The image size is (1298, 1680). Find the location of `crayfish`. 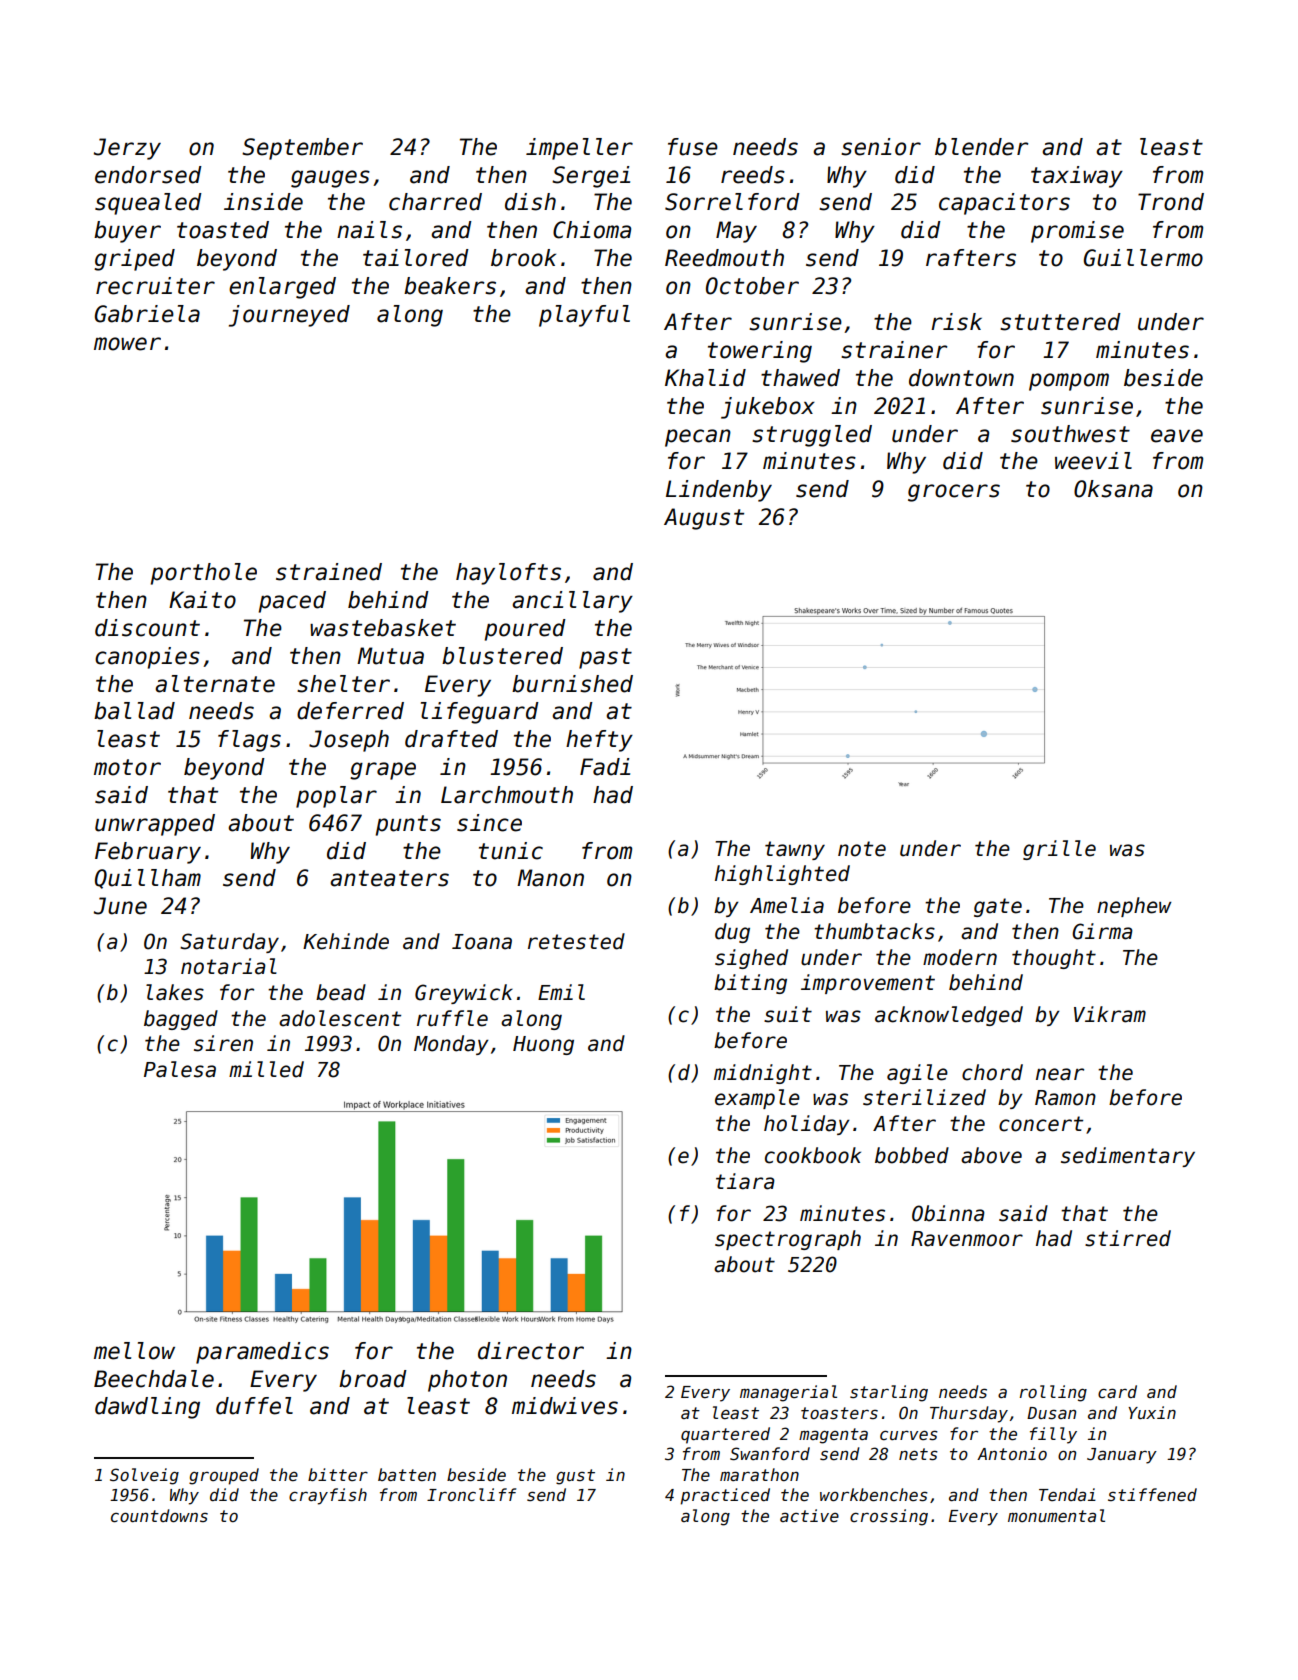

crayfish is located at coordinates (328, 1496).
